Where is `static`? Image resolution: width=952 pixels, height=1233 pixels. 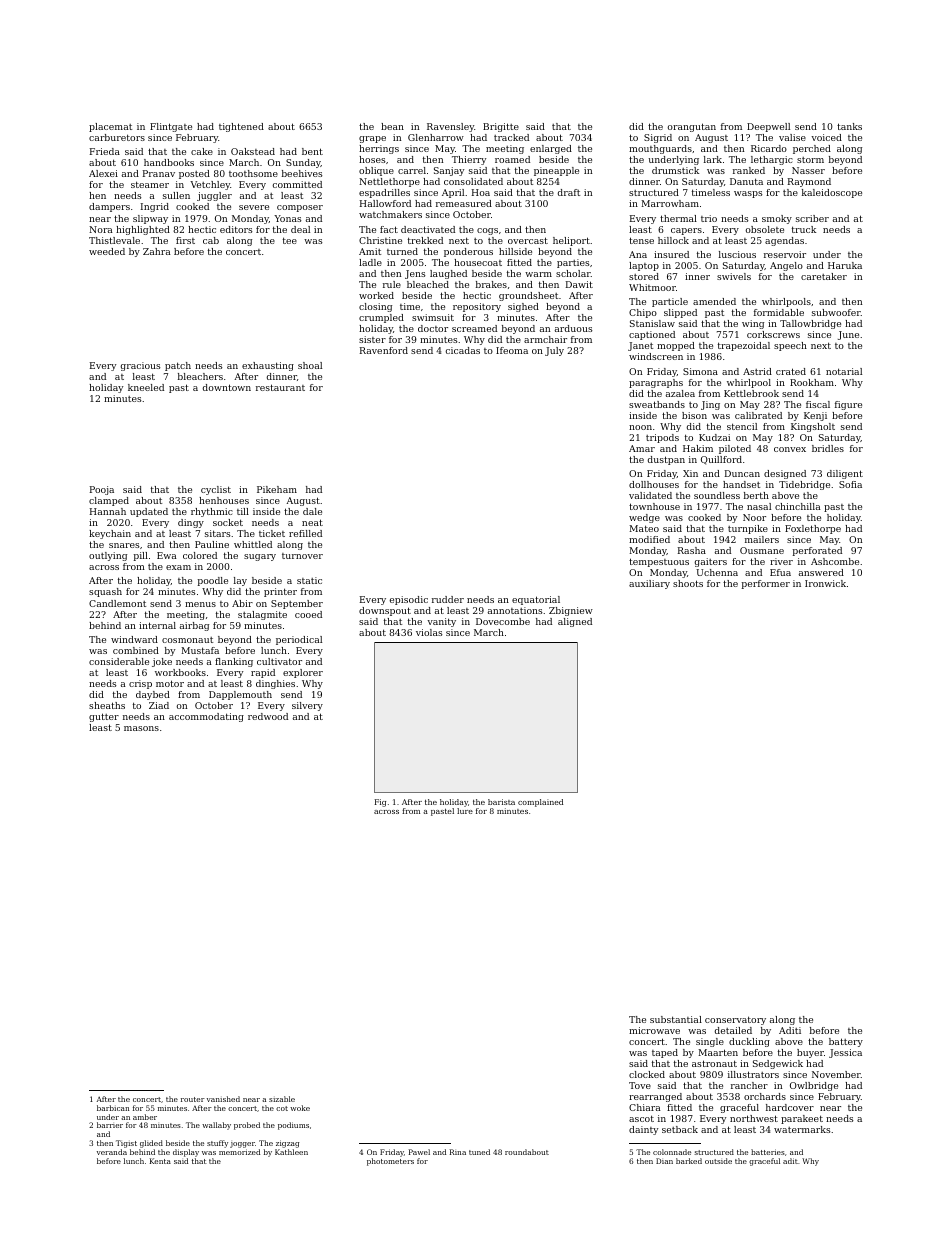
static is located at coordinates (309, 580).
